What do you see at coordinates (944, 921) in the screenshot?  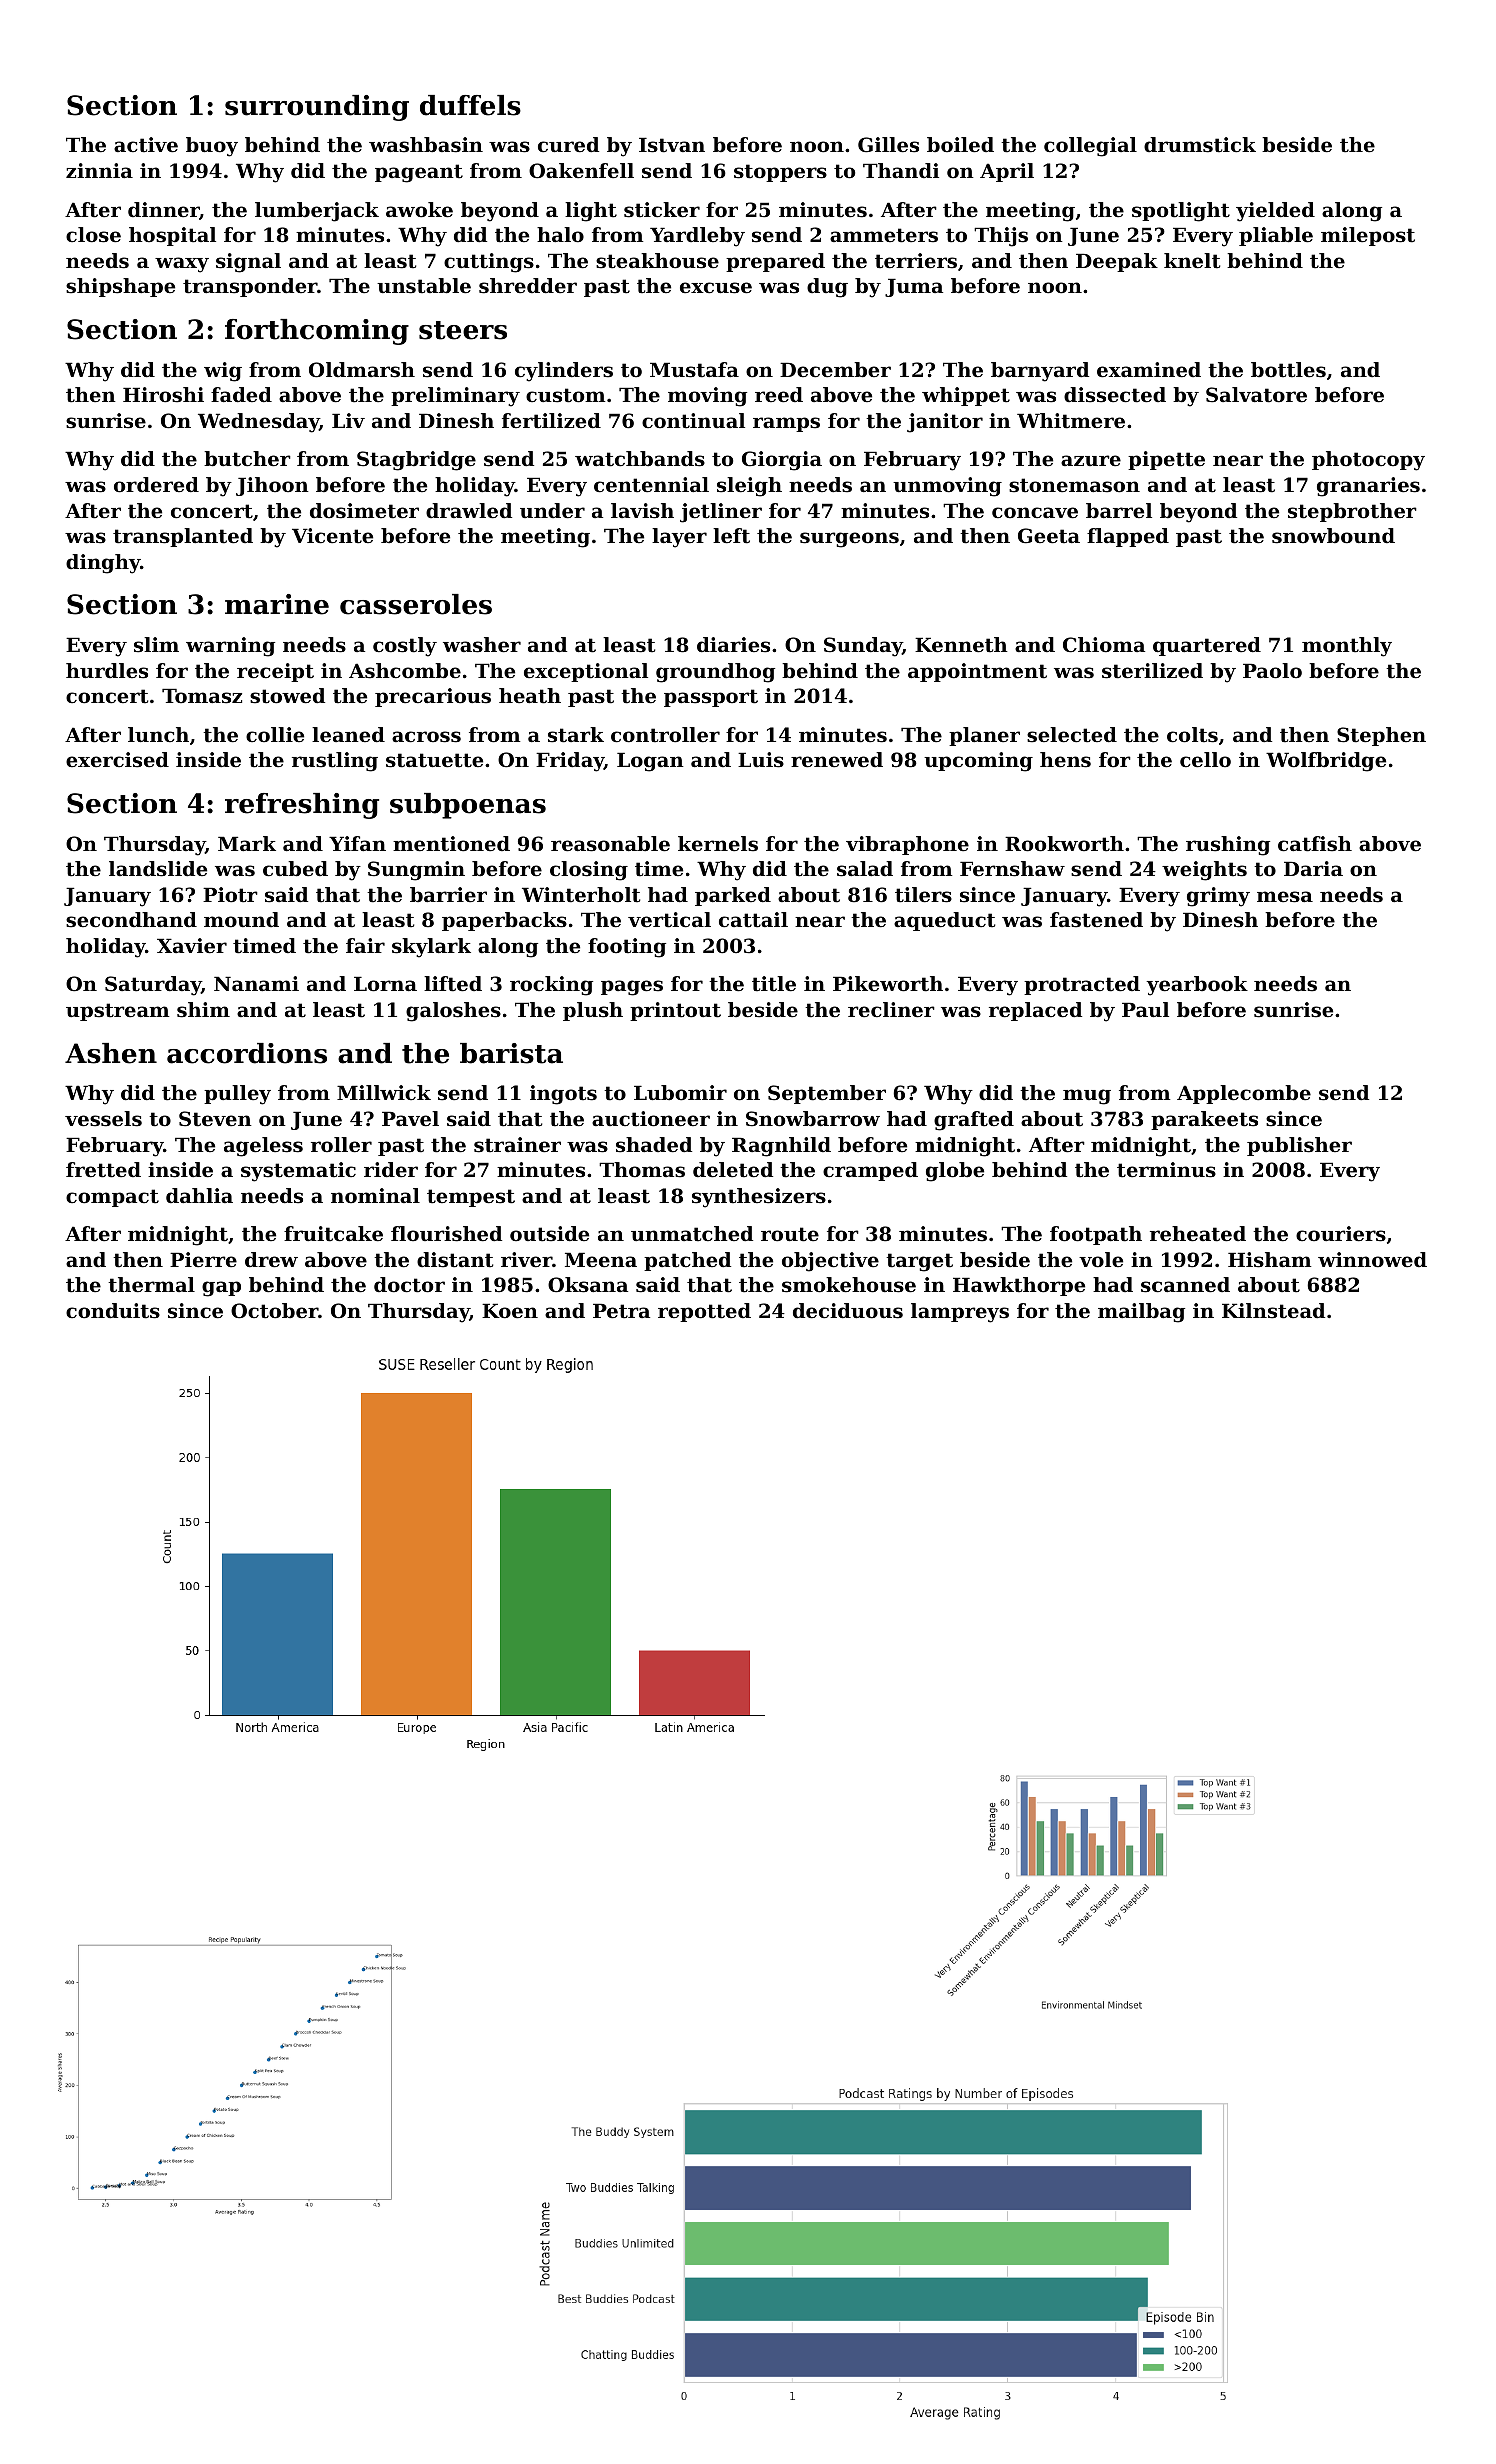 I see `aqueduct` at bounding box center [944, 921].
